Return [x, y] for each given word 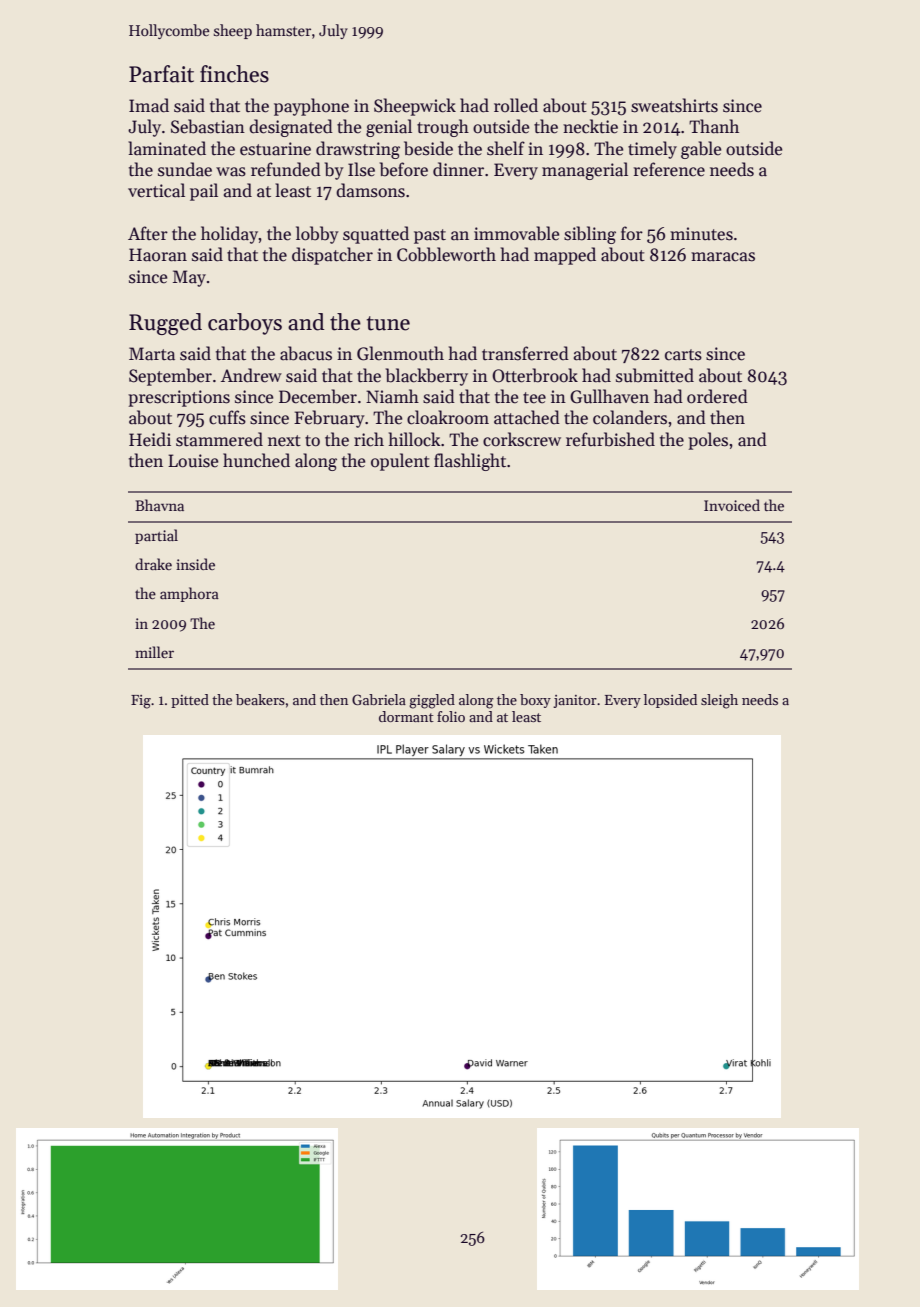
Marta [152, 354]
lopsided [670, 701]
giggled [432, 701]
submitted [655, 375]
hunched [256, 460]
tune [388, 323]
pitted [190, 701]
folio [451, 716]
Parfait [161, 74]
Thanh [714, 126]
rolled [516, 105]
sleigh [719, 701]
